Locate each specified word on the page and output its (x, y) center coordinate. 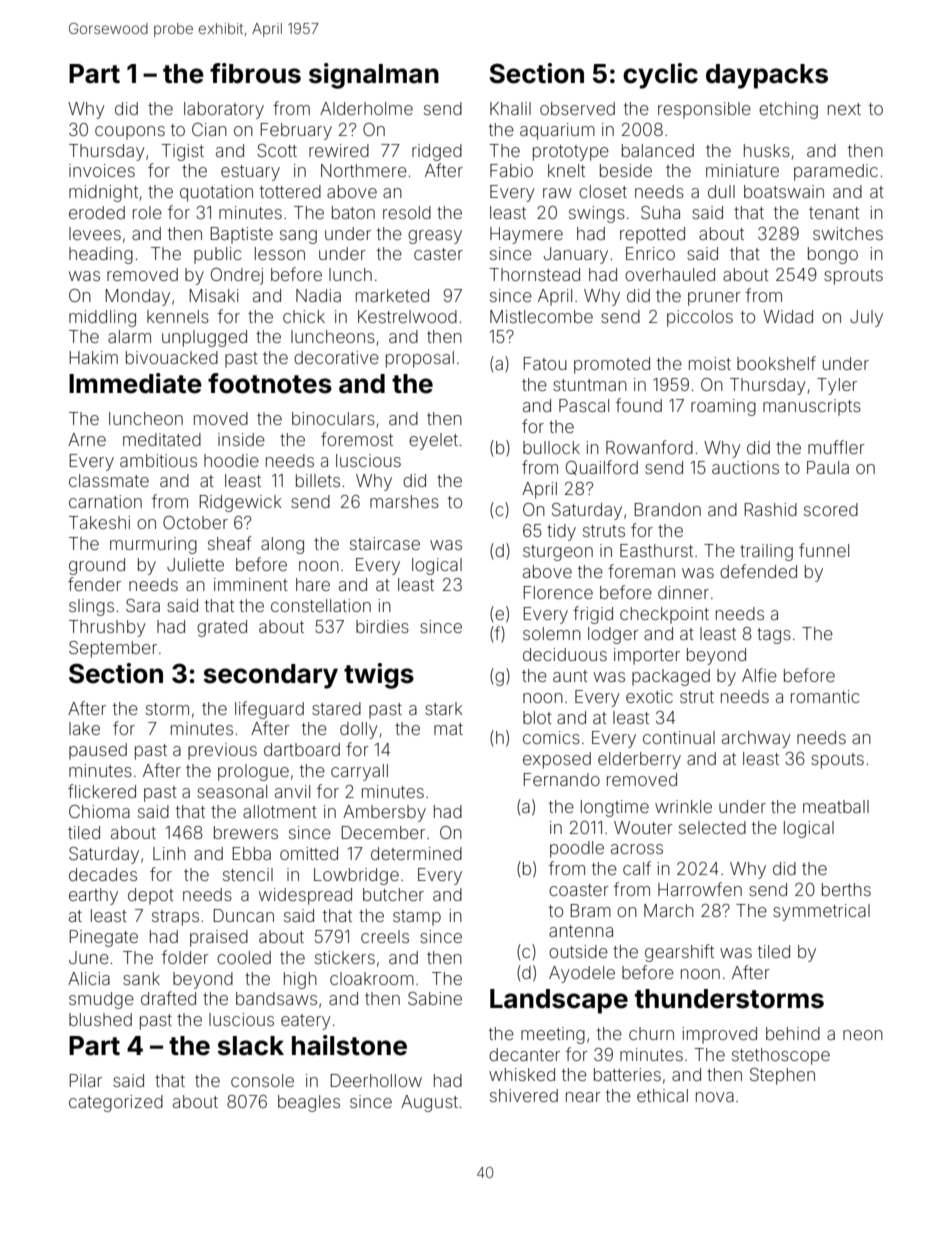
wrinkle (683, 806)
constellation (321, 605)
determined (416, 853)
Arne (87, 439)
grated (222, 628)
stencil (248, 874)
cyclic (660, 76)
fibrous (255, 73)
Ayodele (582, 974)
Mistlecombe (541, 316)
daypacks (767, 76)
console (262, 1080)
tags (774, 636)
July (866, 318)
